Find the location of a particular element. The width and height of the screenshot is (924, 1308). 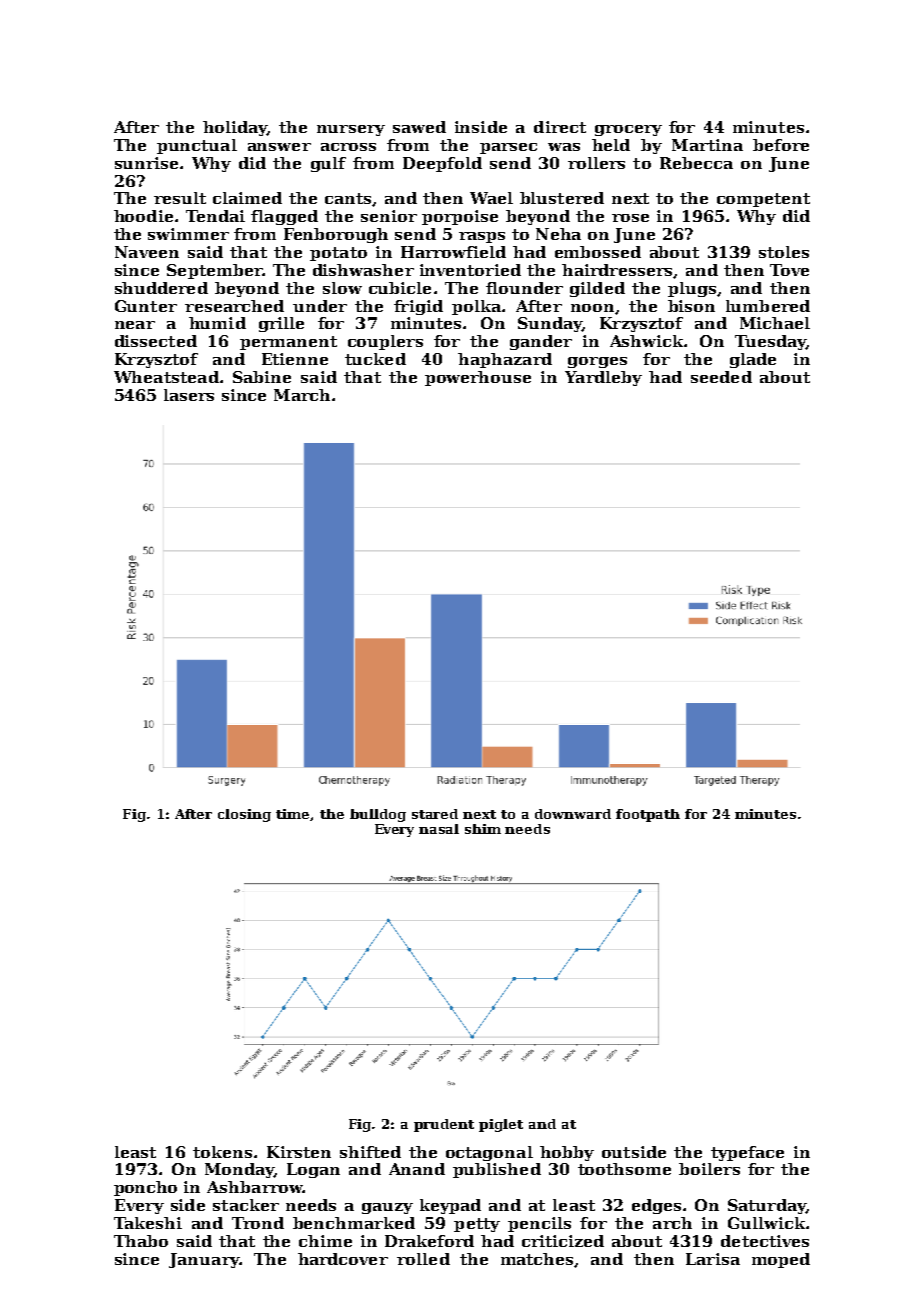

footpath is located at coordinates (648, 815).
